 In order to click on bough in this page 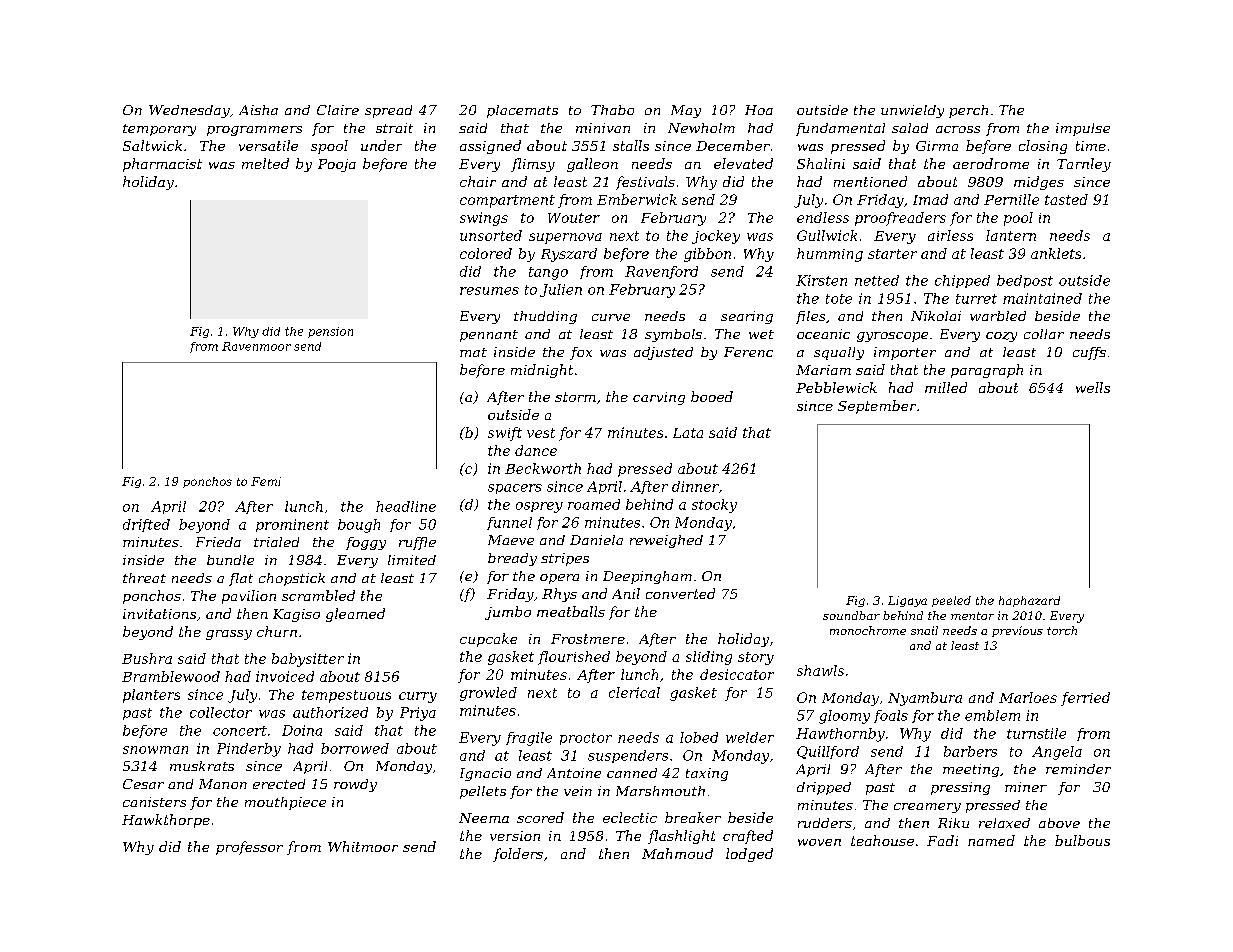, I will do `click(359, 526)`.
